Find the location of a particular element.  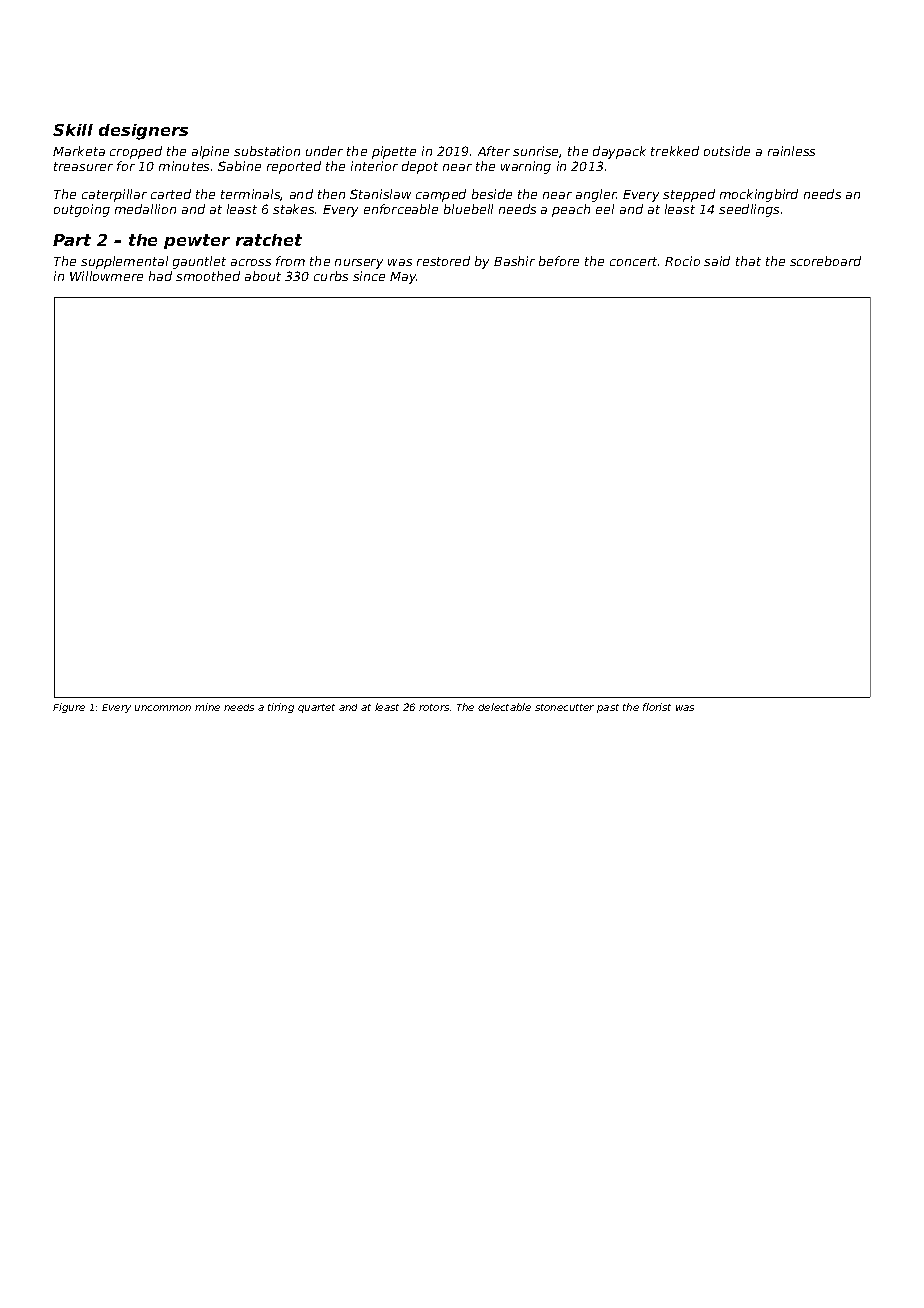

uncommon is located at coordinates (163, 708).
